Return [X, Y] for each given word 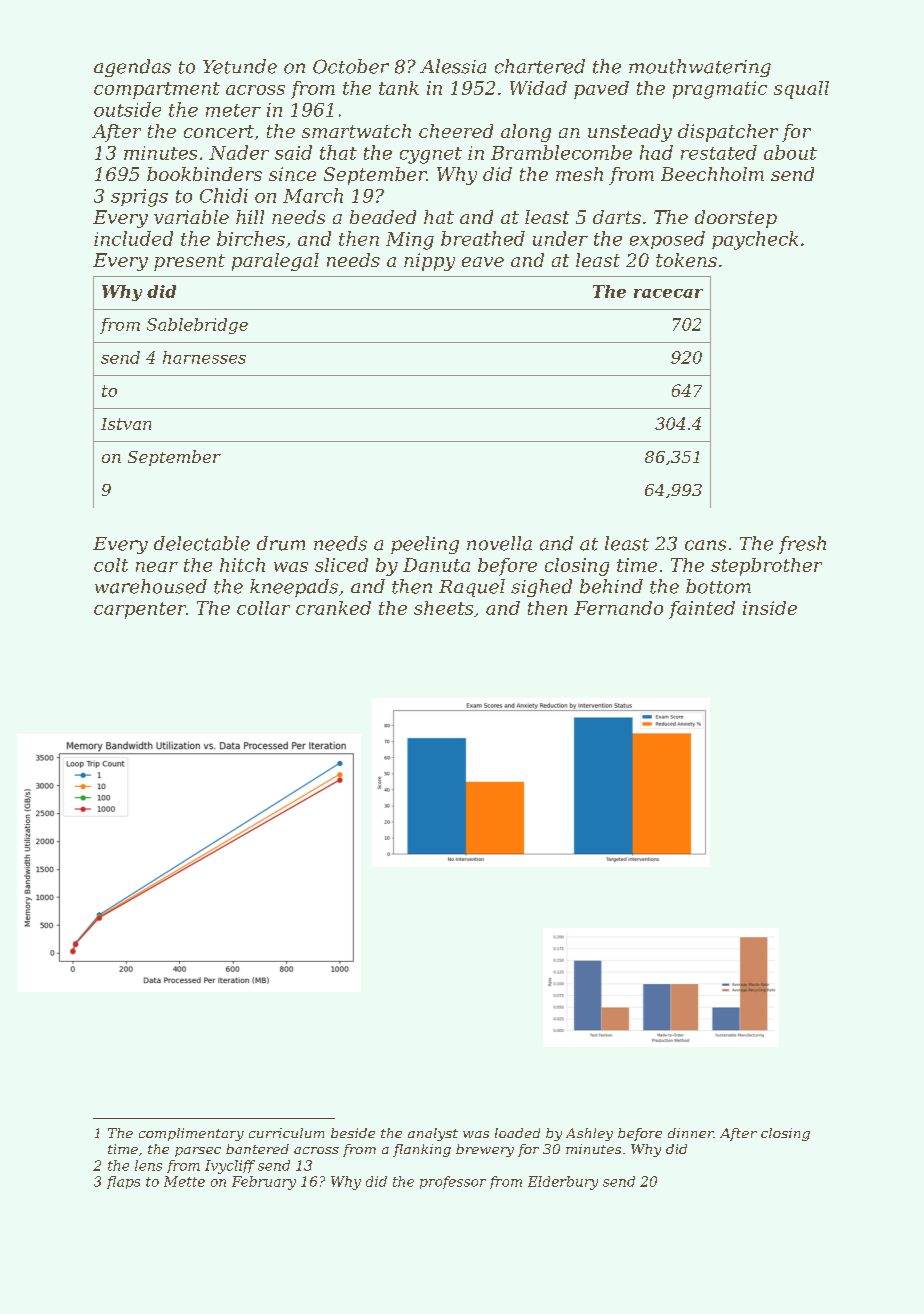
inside [770, 608]
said [293, 152]
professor [453, 1182]
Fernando [618, 608]
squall [801, 90]
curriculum [286, 1133]
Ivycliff [230, 1167]
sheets [443, 608]
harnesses [204, 357]
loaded [517, 1133]
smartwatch [356, 131]
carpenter [140, 610]
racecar [668, 293]
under [560, 238]
